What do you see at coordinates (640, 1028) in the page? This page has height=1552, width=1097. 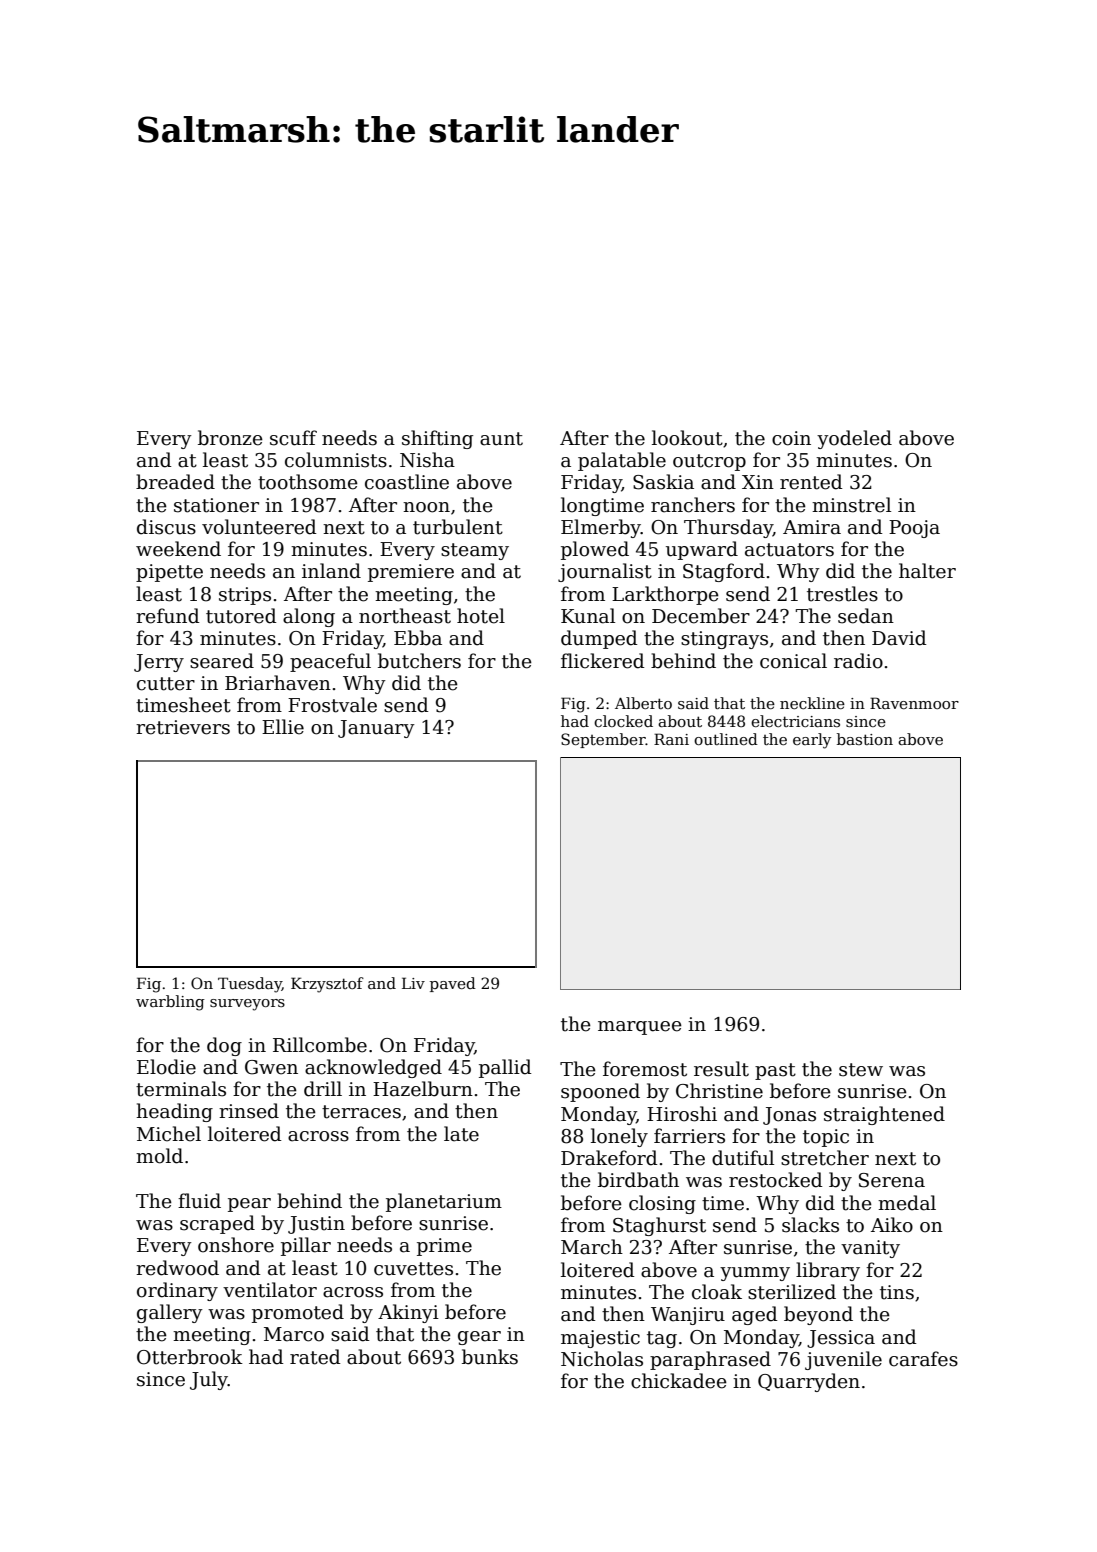 I see `marquee` at bounding box center [640, 1028].
